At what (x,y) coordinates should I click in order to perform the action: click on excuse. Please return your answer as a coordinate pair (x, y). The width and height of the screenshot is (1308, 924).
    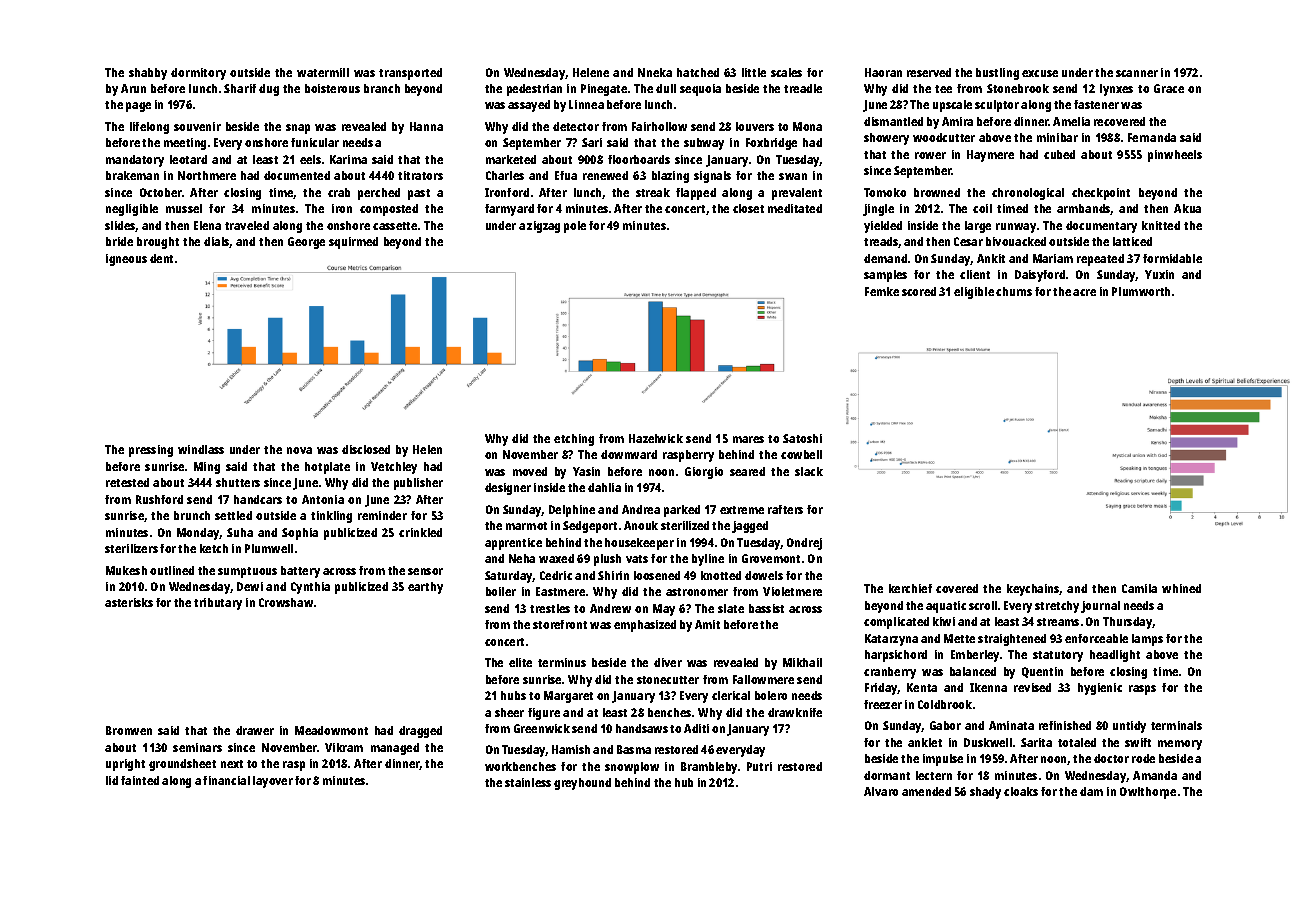
    Looking at the image, I should click on (1040, 73).
